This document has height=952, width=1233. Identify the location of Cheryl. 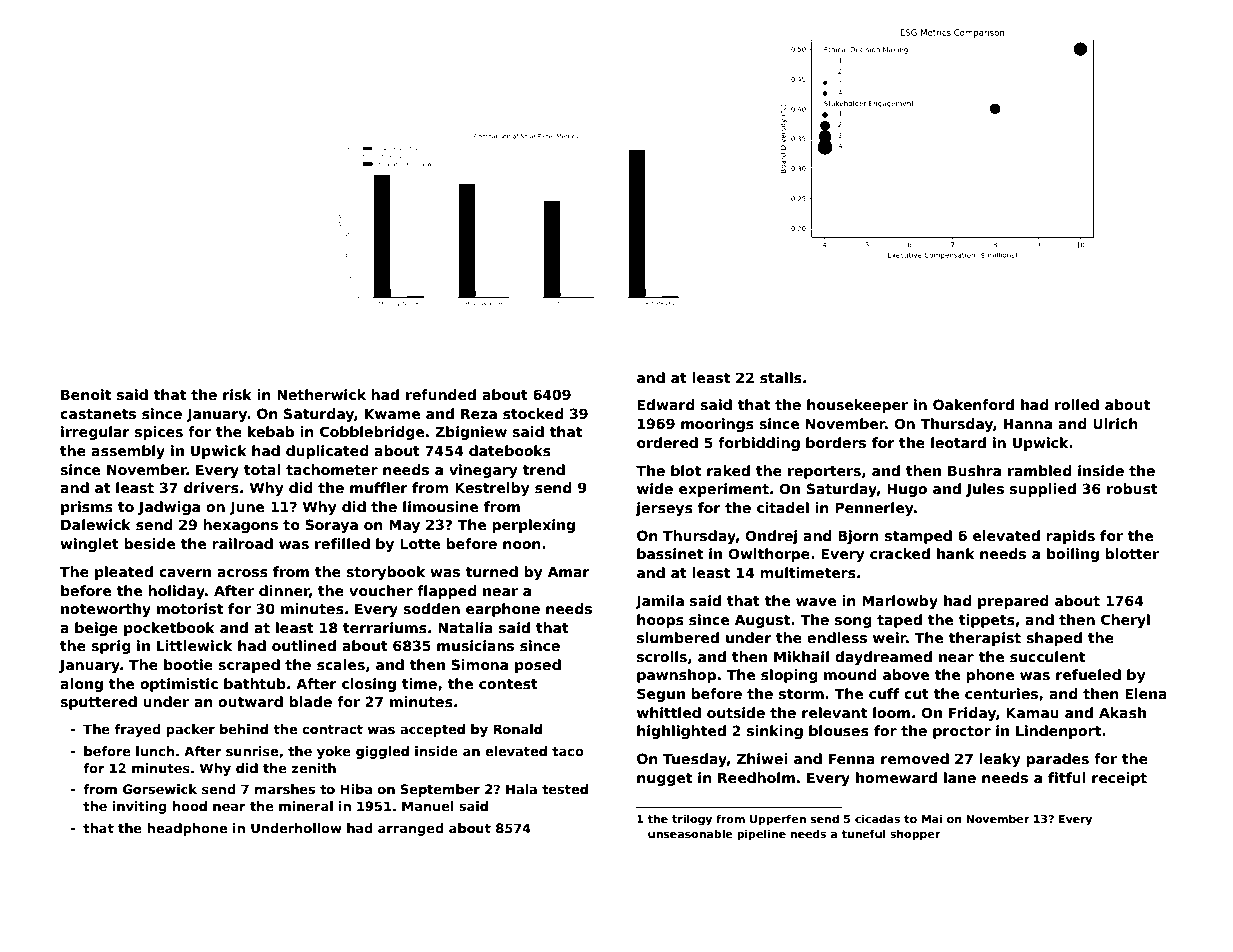
(1125, 621).
